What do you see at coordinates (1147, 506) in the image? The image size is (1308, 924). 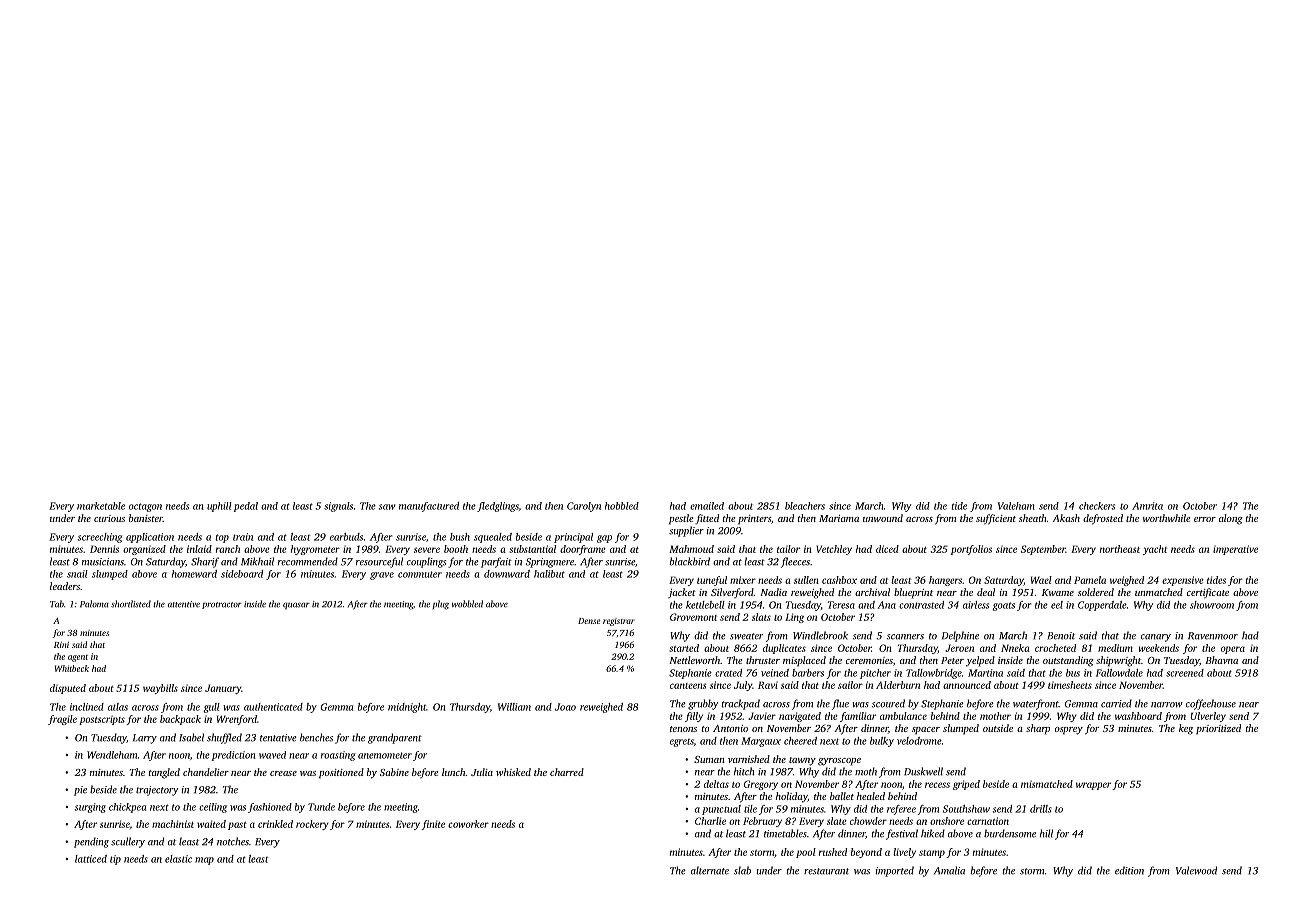 I see `Amrita` at bounding box center [1147, 506].
